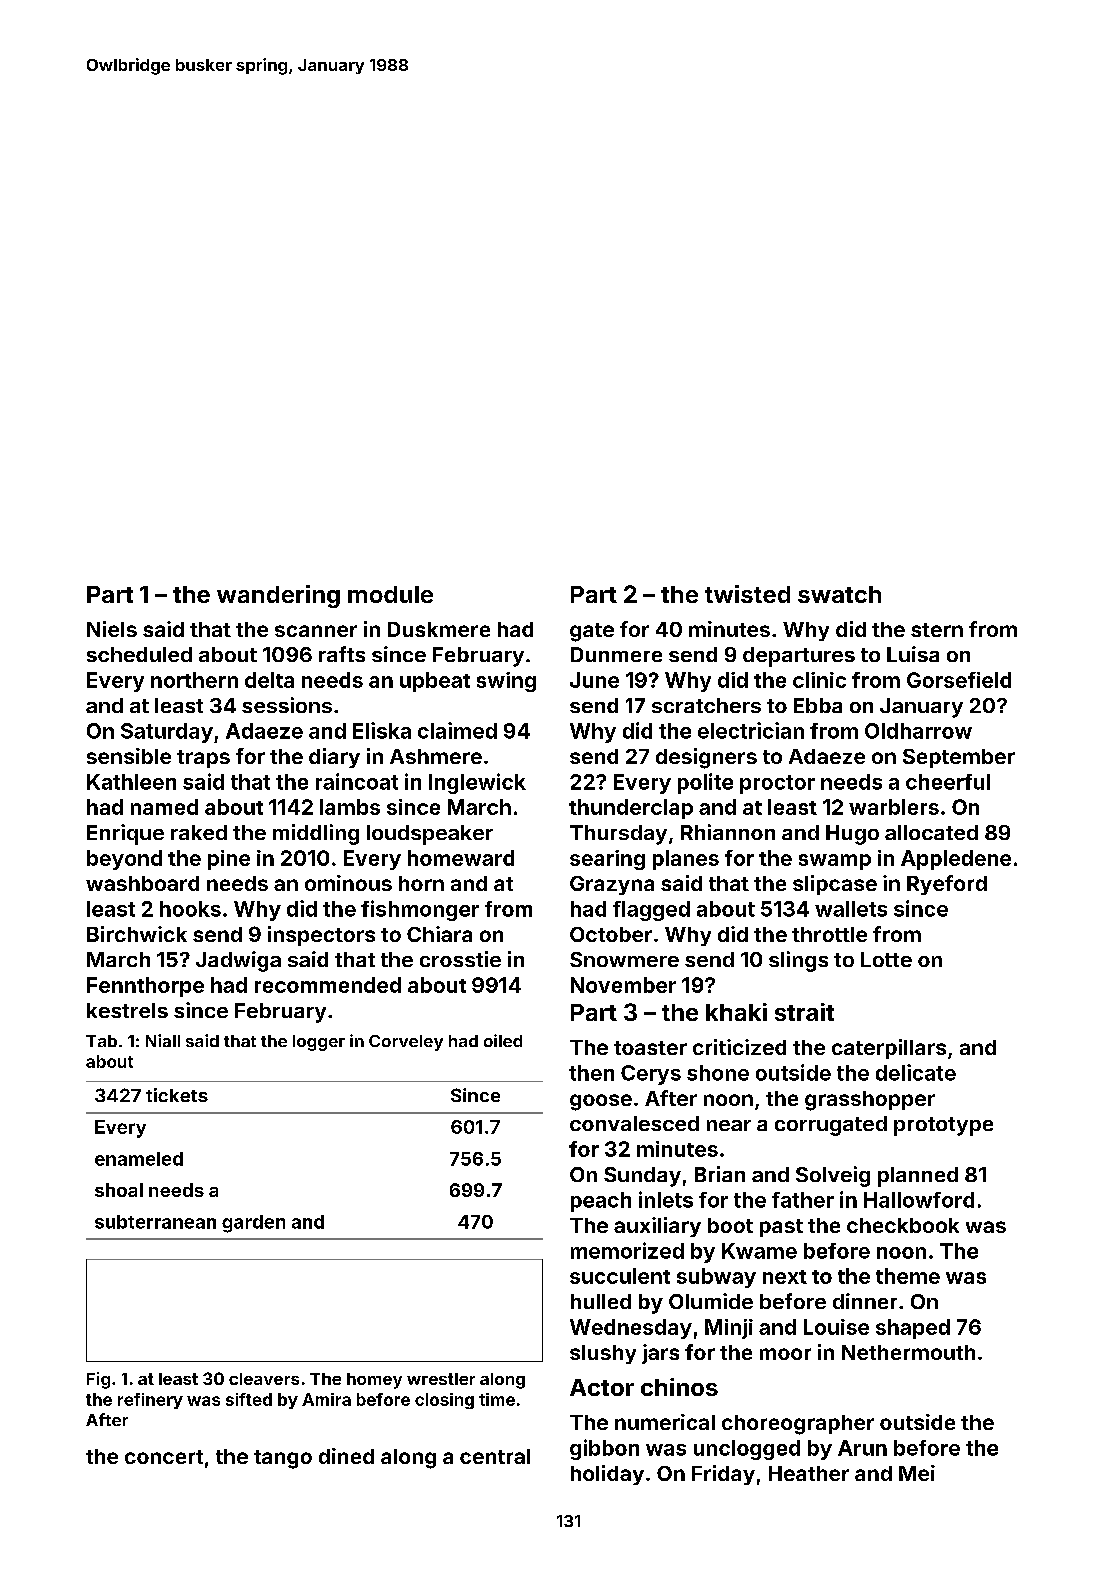 The height and width of the image is (1572, 1112). What do you see at coordinates (804, 1012) in the image?
I see `strait` at bounding box center [804, 1012].
